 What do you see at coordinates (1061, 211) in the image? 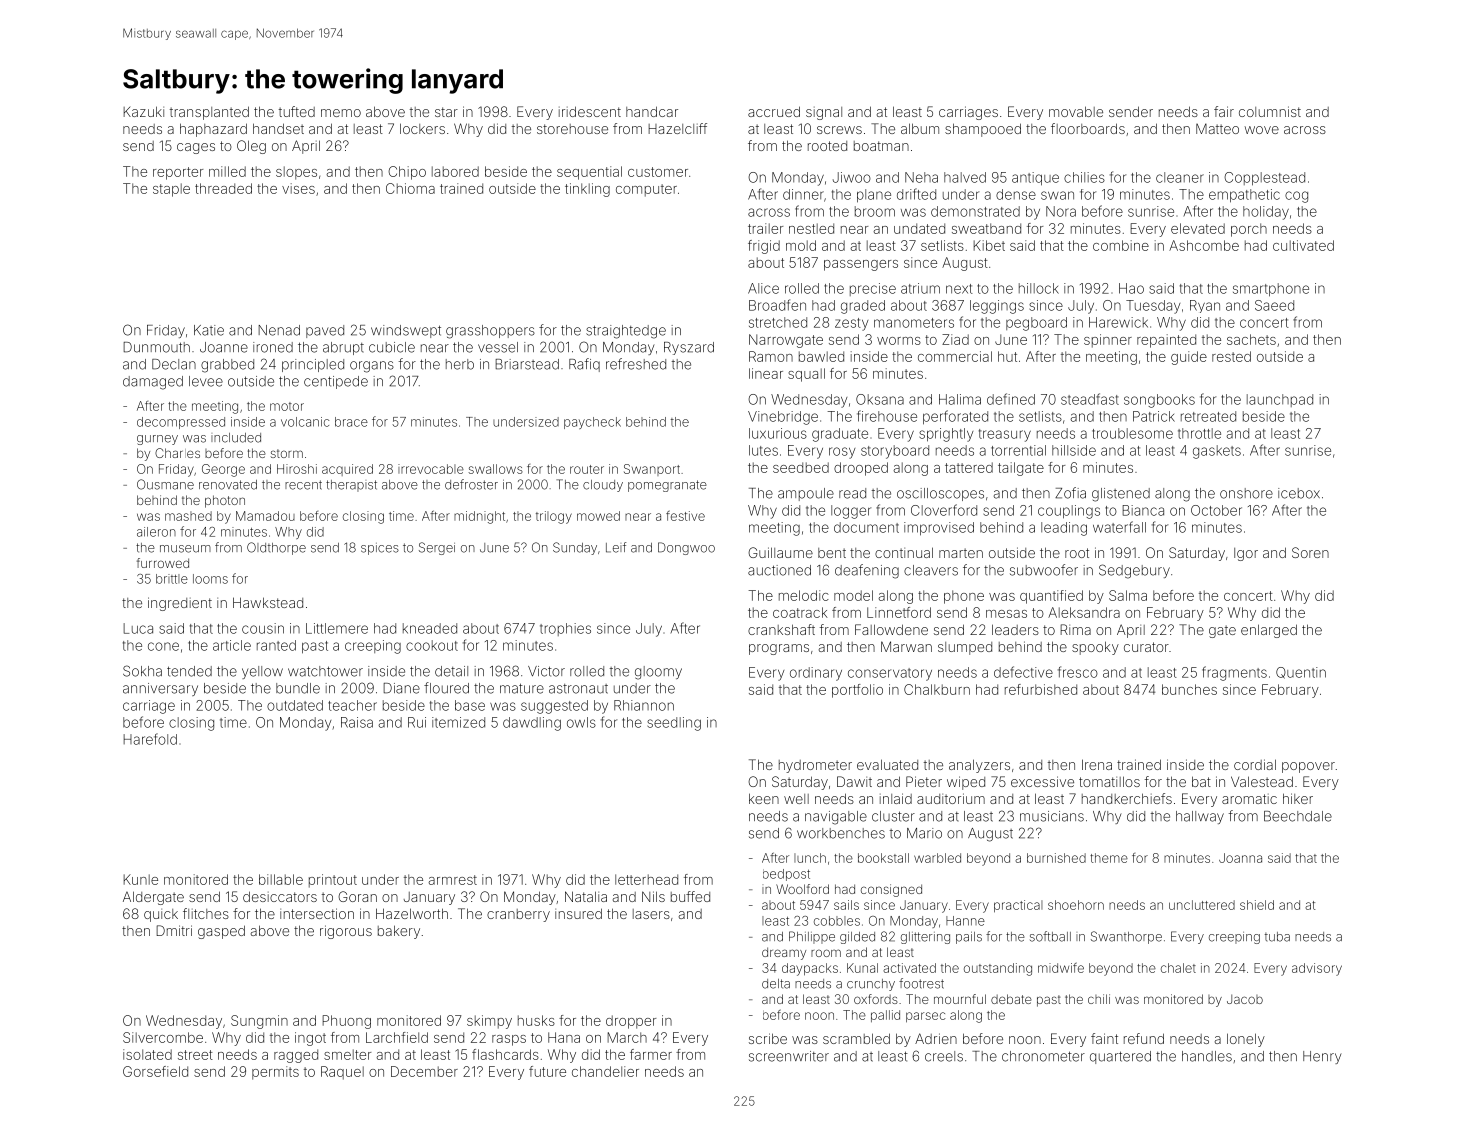
I see `Nora` at bounding box center [1061, 211].
